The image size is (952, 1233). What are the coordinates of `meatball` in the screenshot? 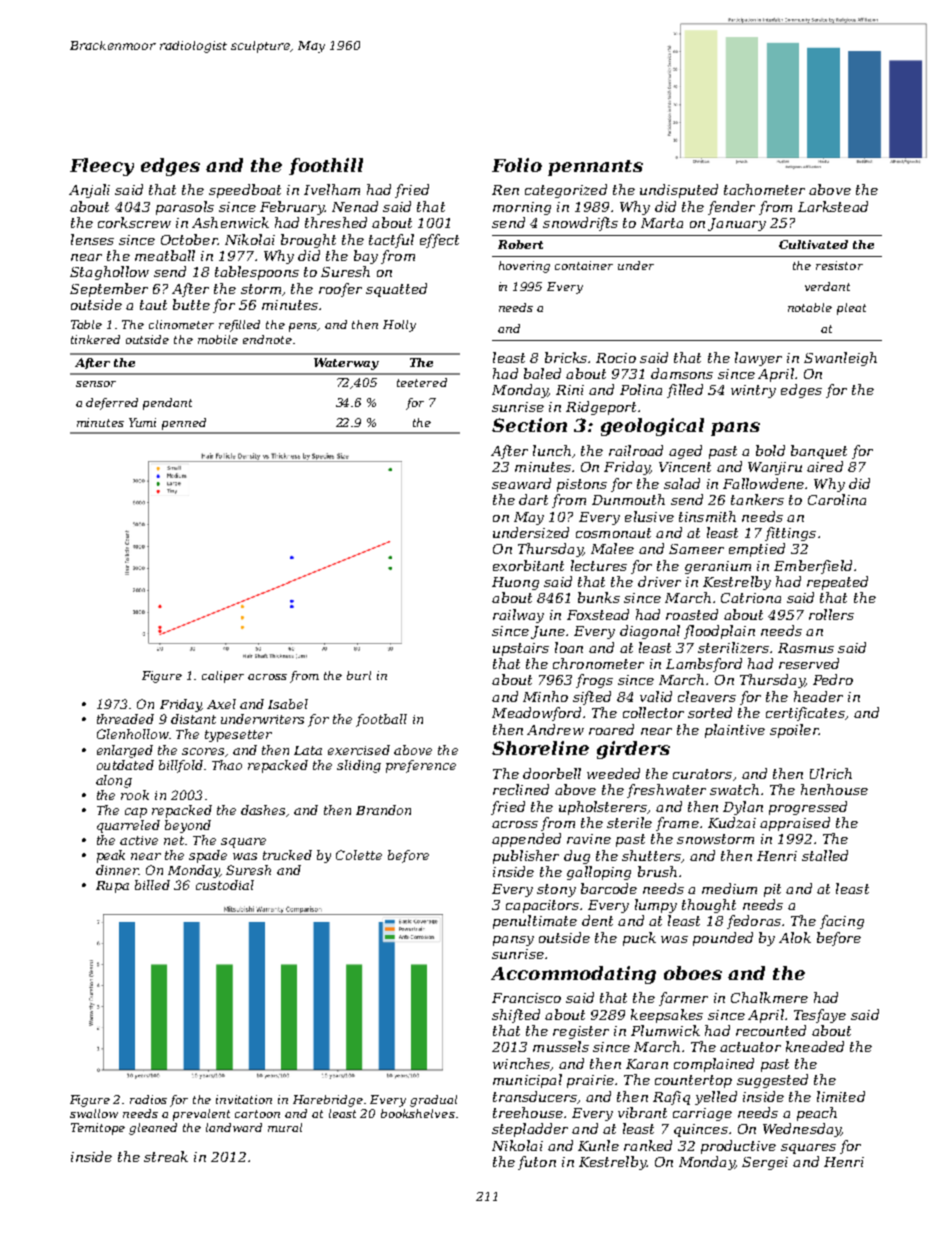 It's located at (165, 255).
